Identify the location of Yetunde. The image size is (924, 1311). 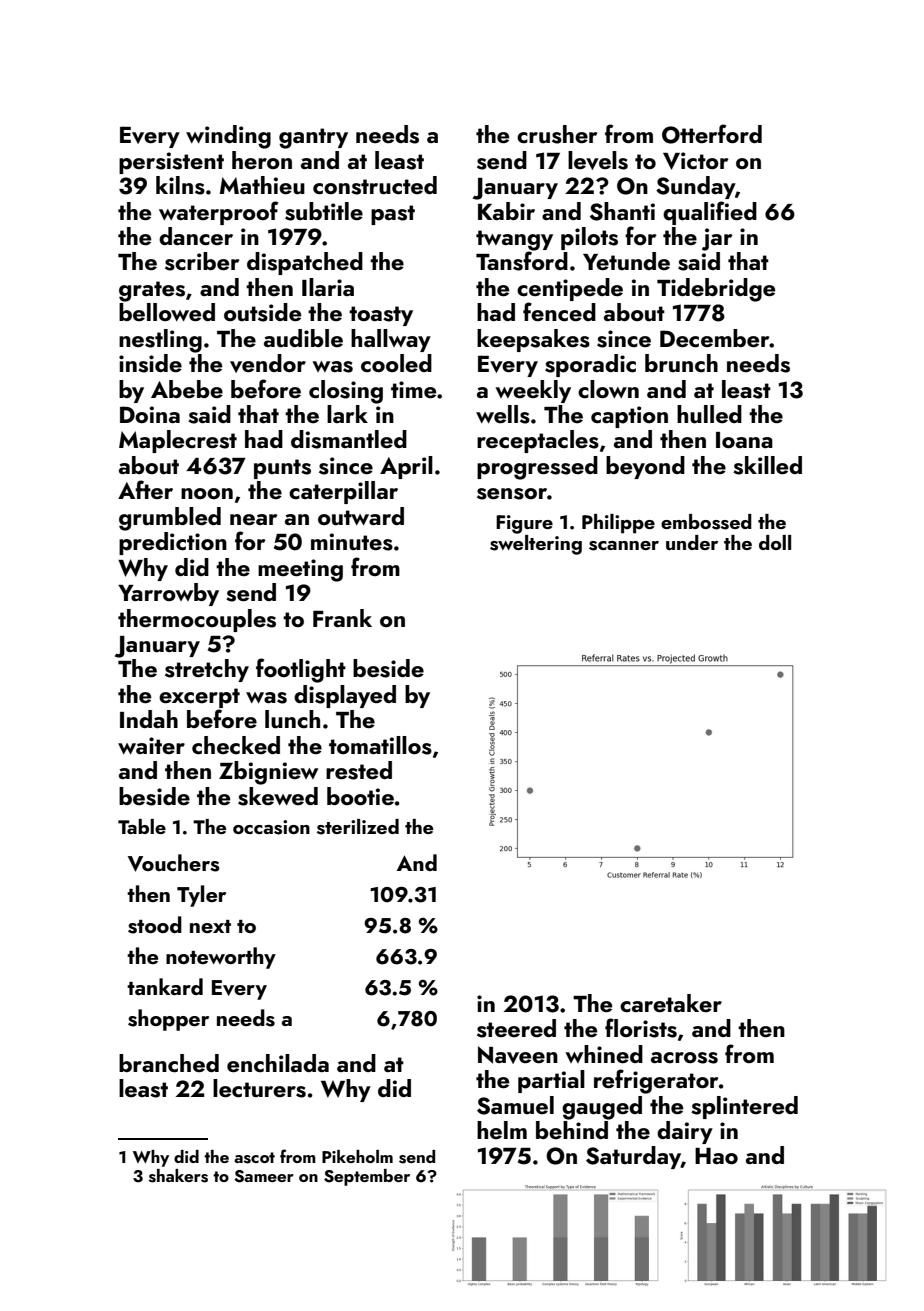
(626, 261).
